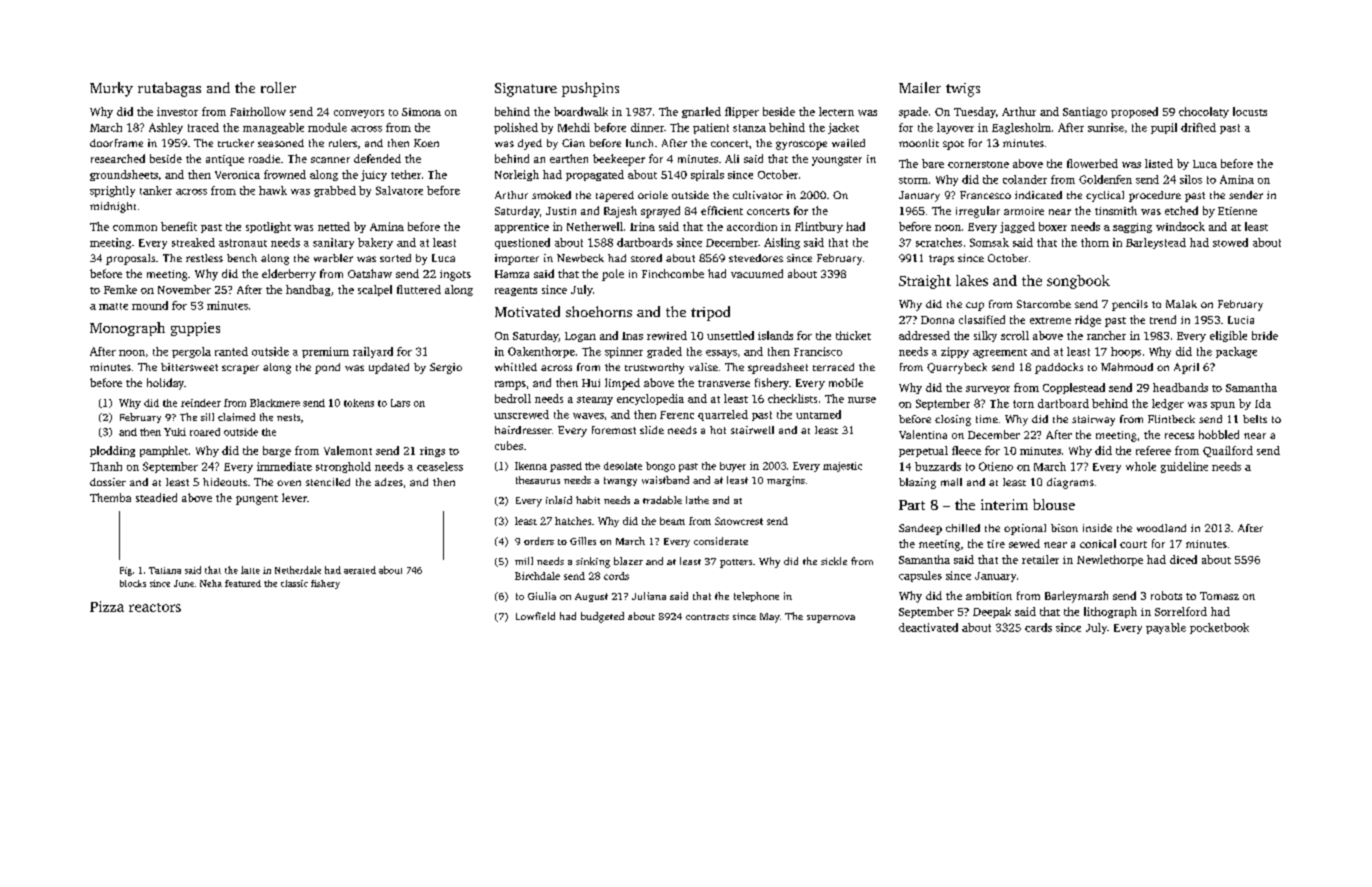 This document has width=1372, height=887. I want to click on reactors, so click(155, 607).
